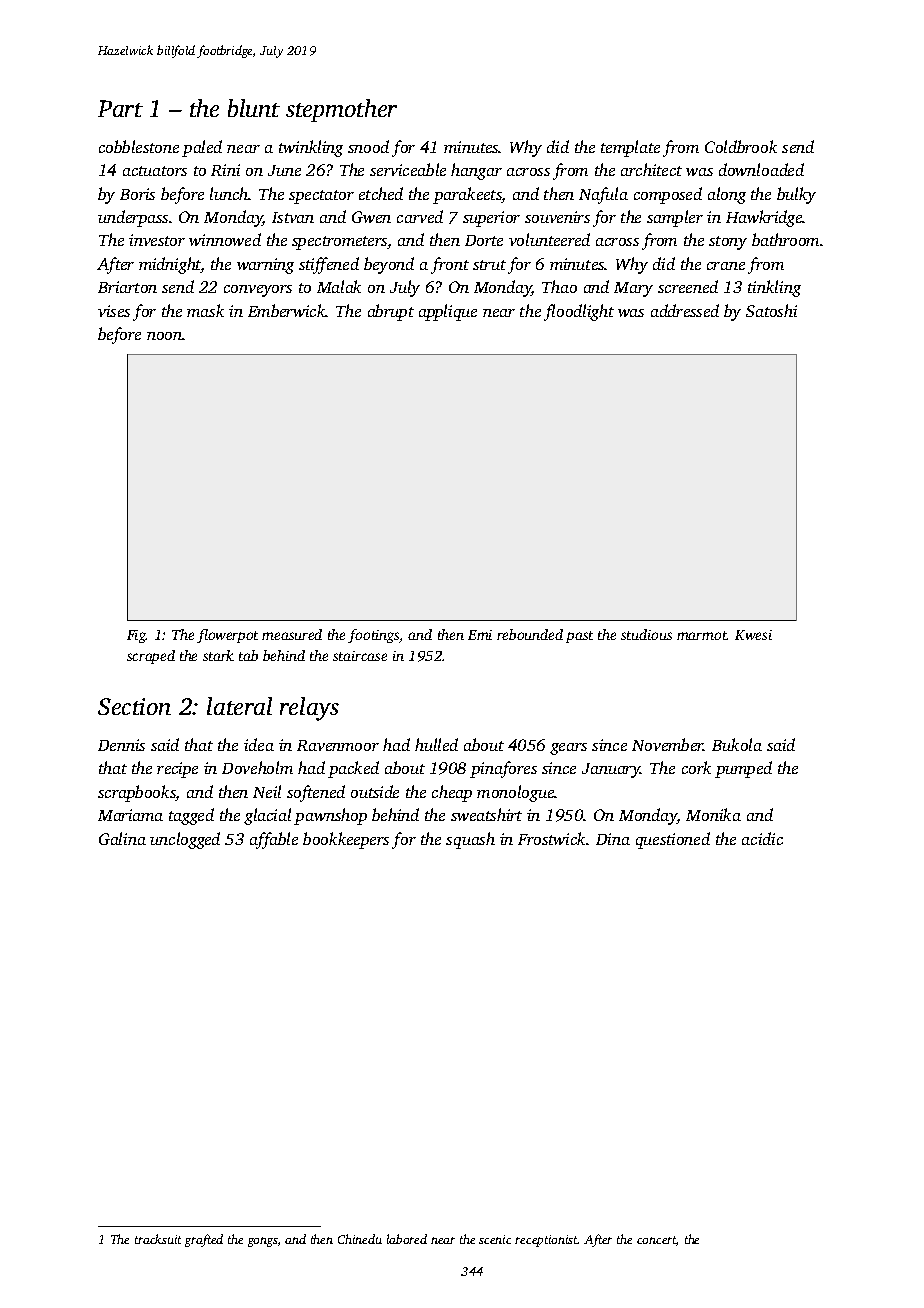  Describe the element at coordinates (743, 769) in the screenshot. I see `pumped` at that location.
